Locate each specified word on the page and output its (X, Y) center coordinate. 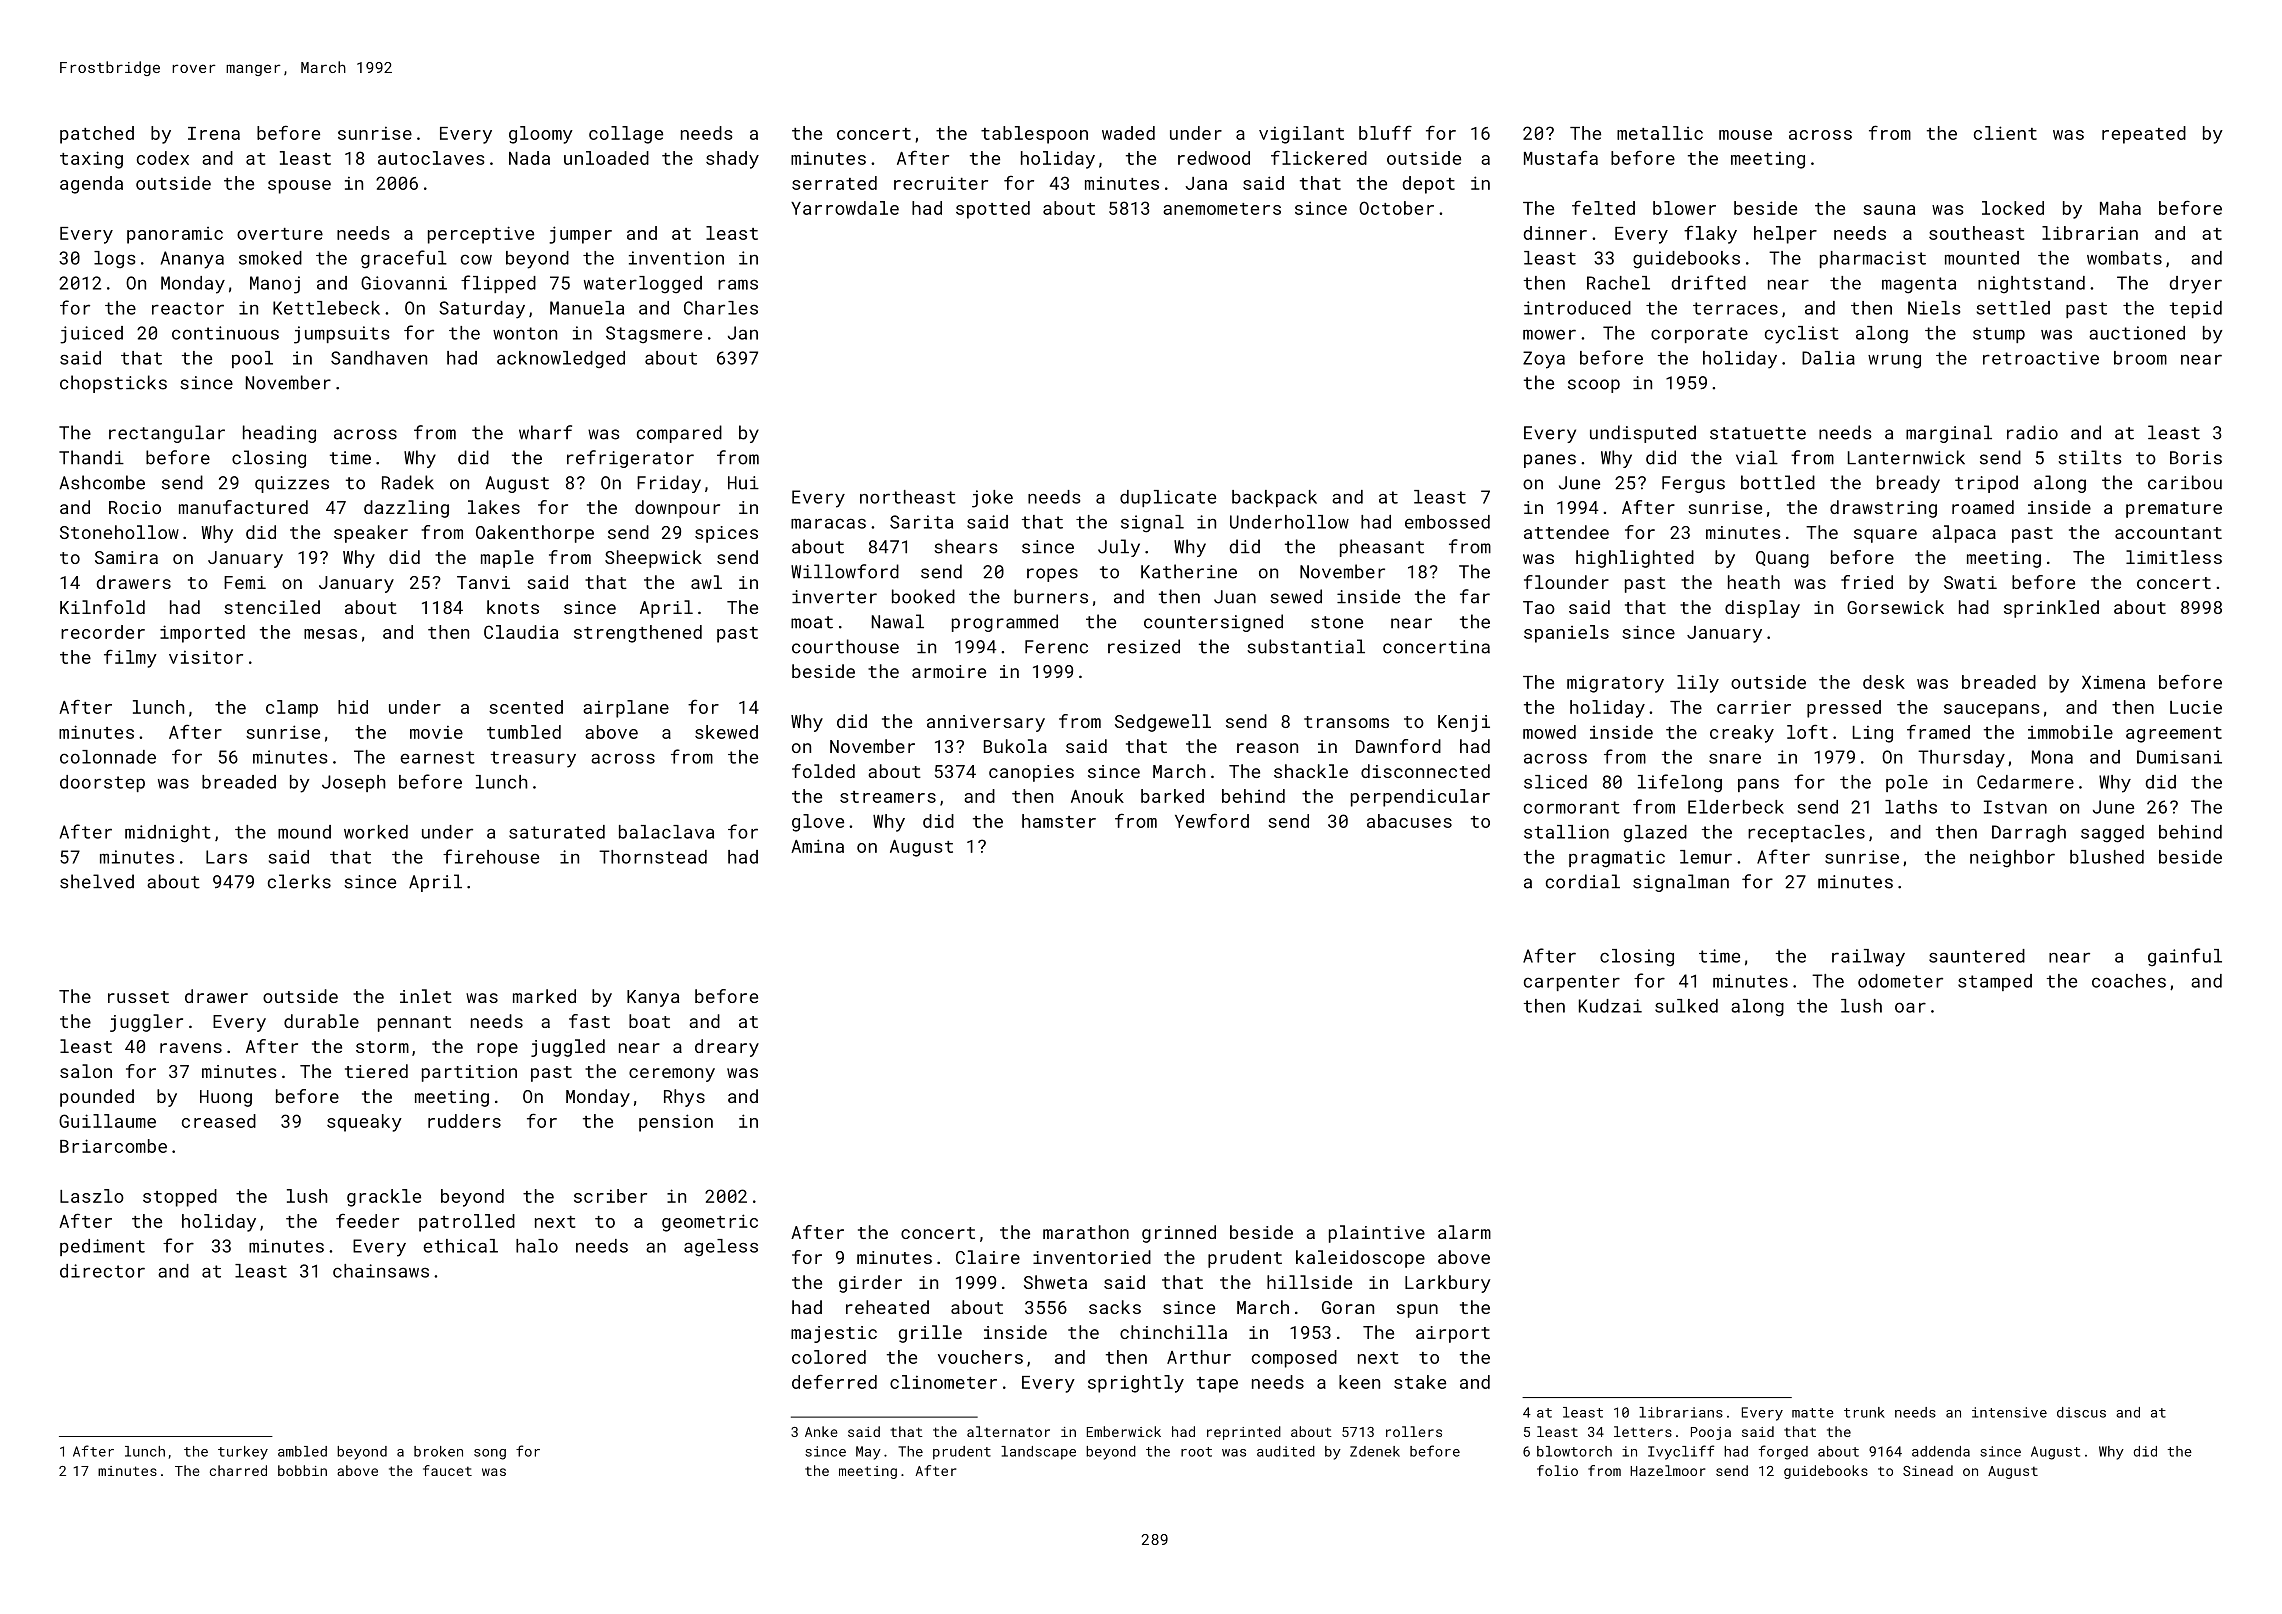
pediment (102, 1247)
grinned (1179, 1234)
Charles (721, 308)
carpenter (1572, 983)
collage (626, 135)
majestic (834, 1334)
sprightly (1136, 1384)
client (2005, 133)
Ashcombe (102, 482)
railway (1868, 958)
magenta (1919, 285)
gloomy (541, 135)
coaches (2129, 981)
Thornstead (653, 857)
